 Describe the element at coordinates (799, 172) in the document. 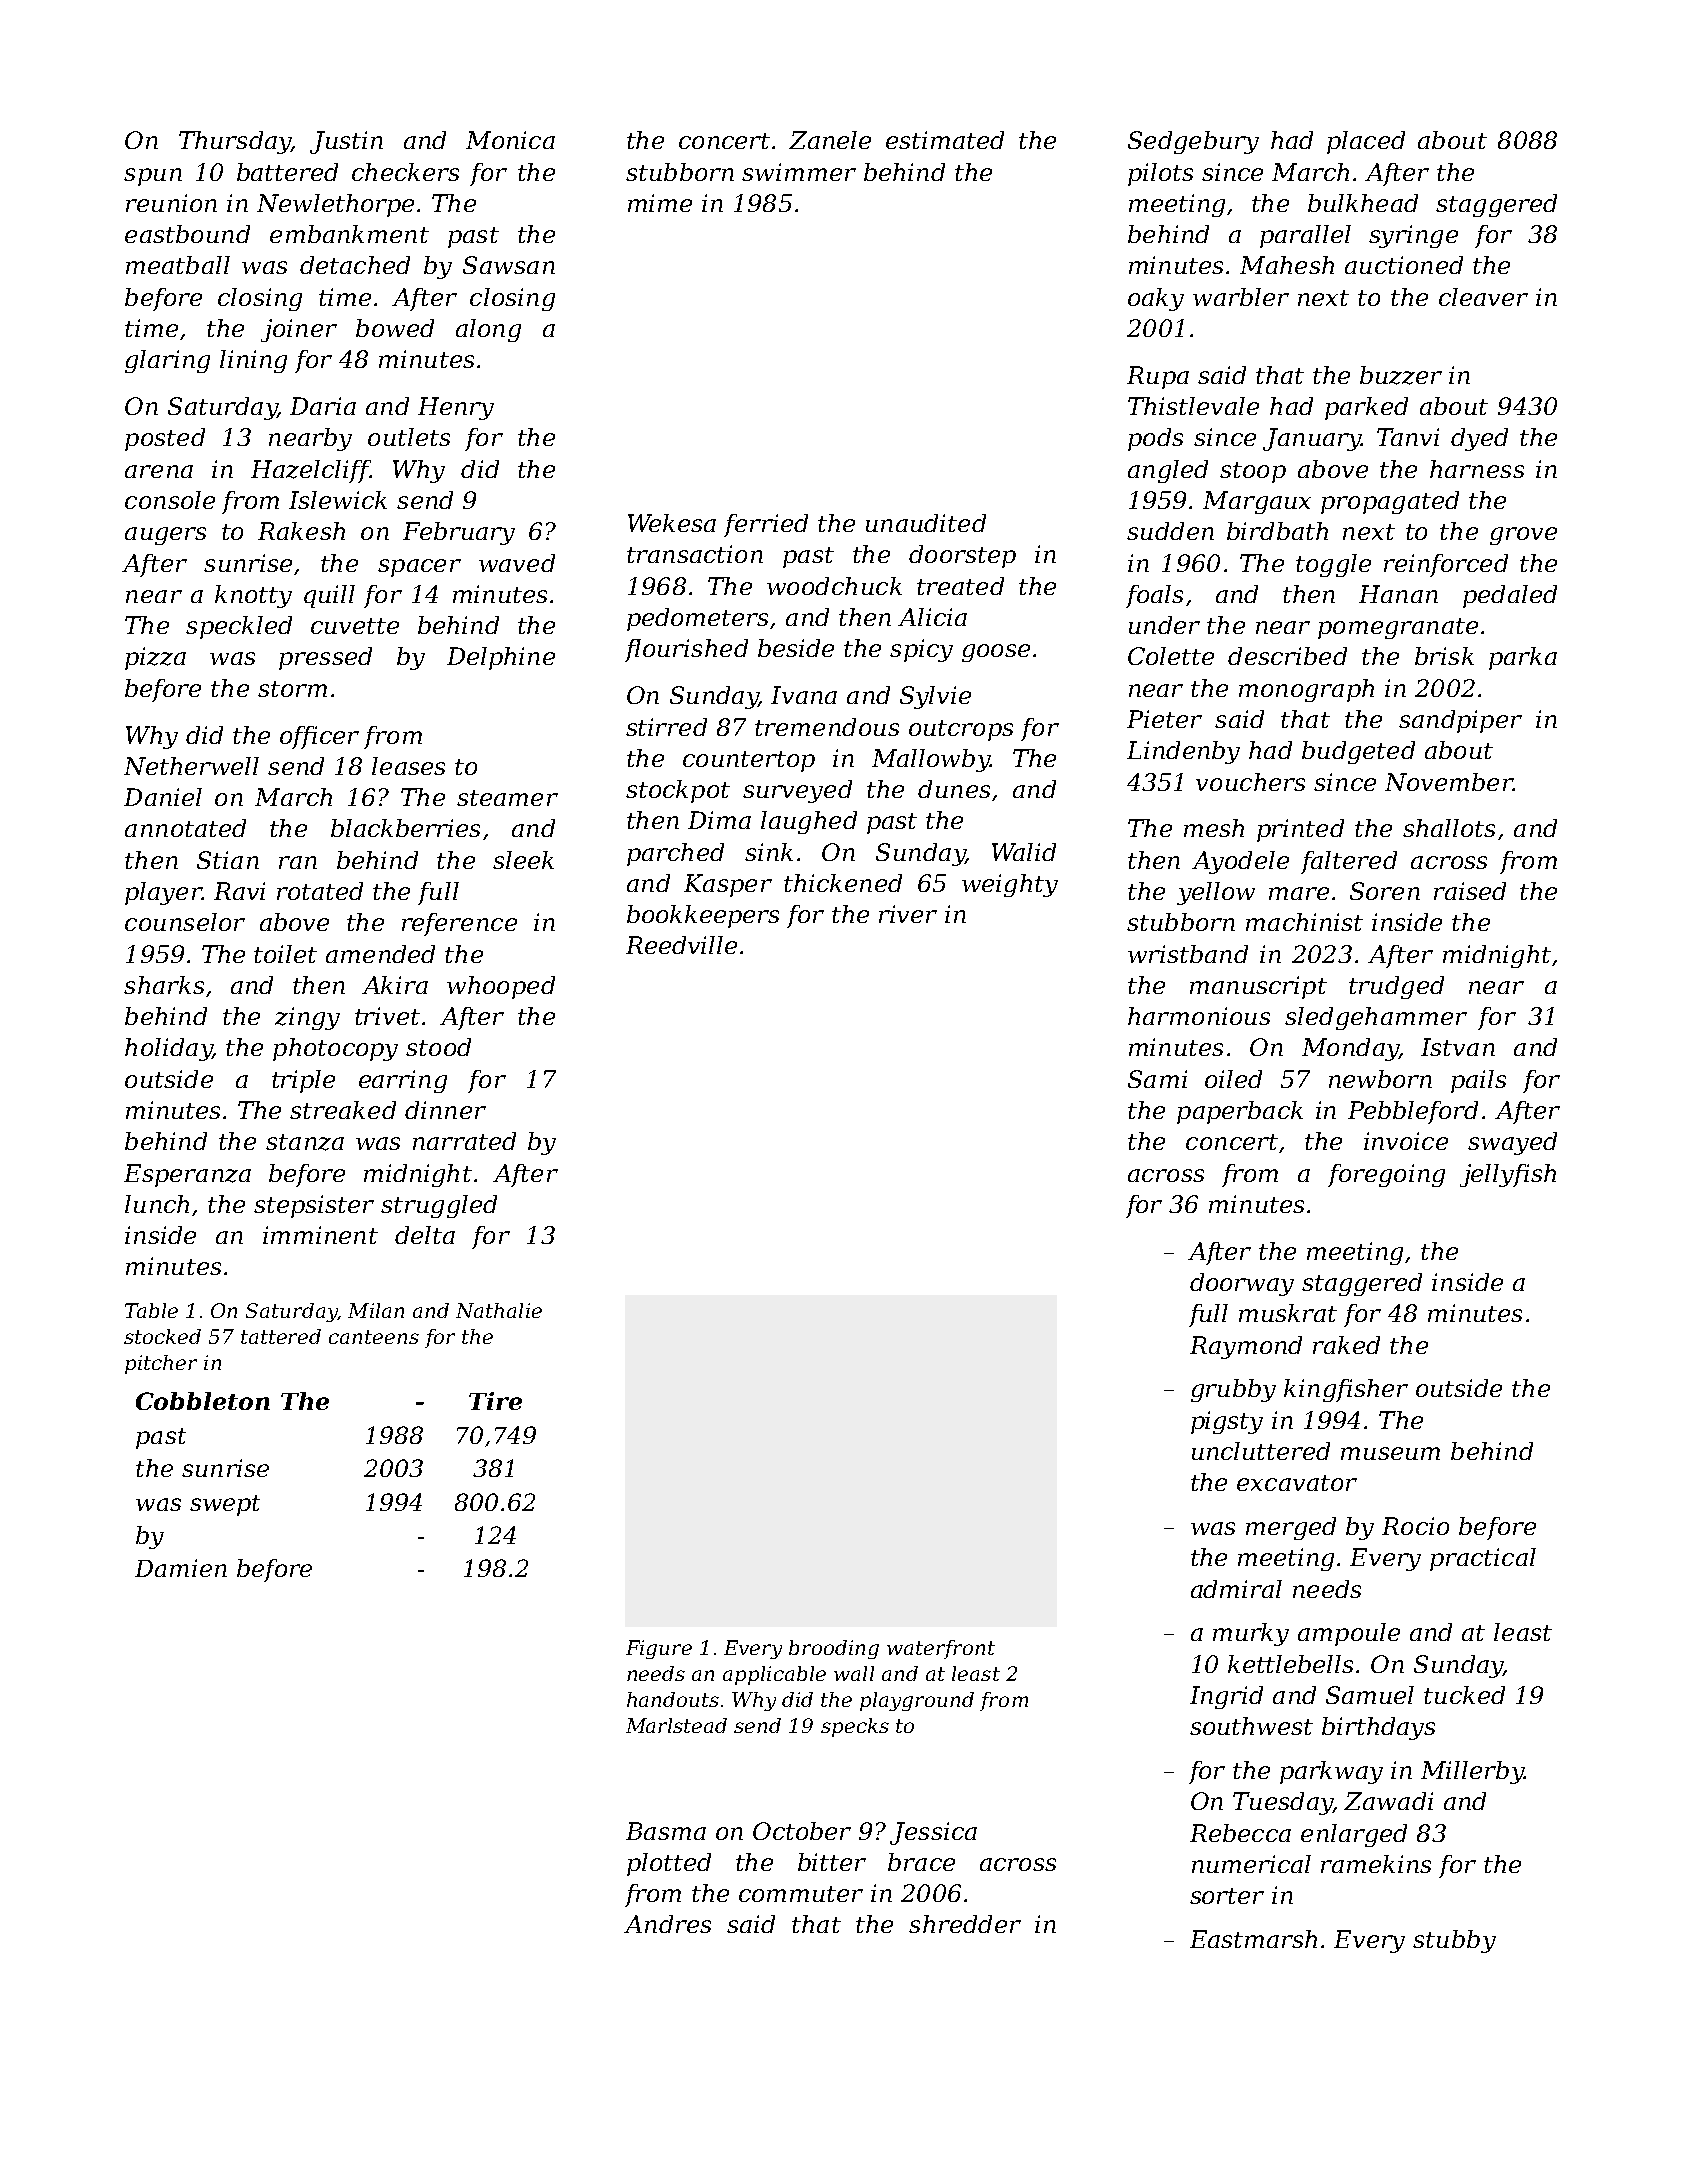

I see `swimmer` at that location.
